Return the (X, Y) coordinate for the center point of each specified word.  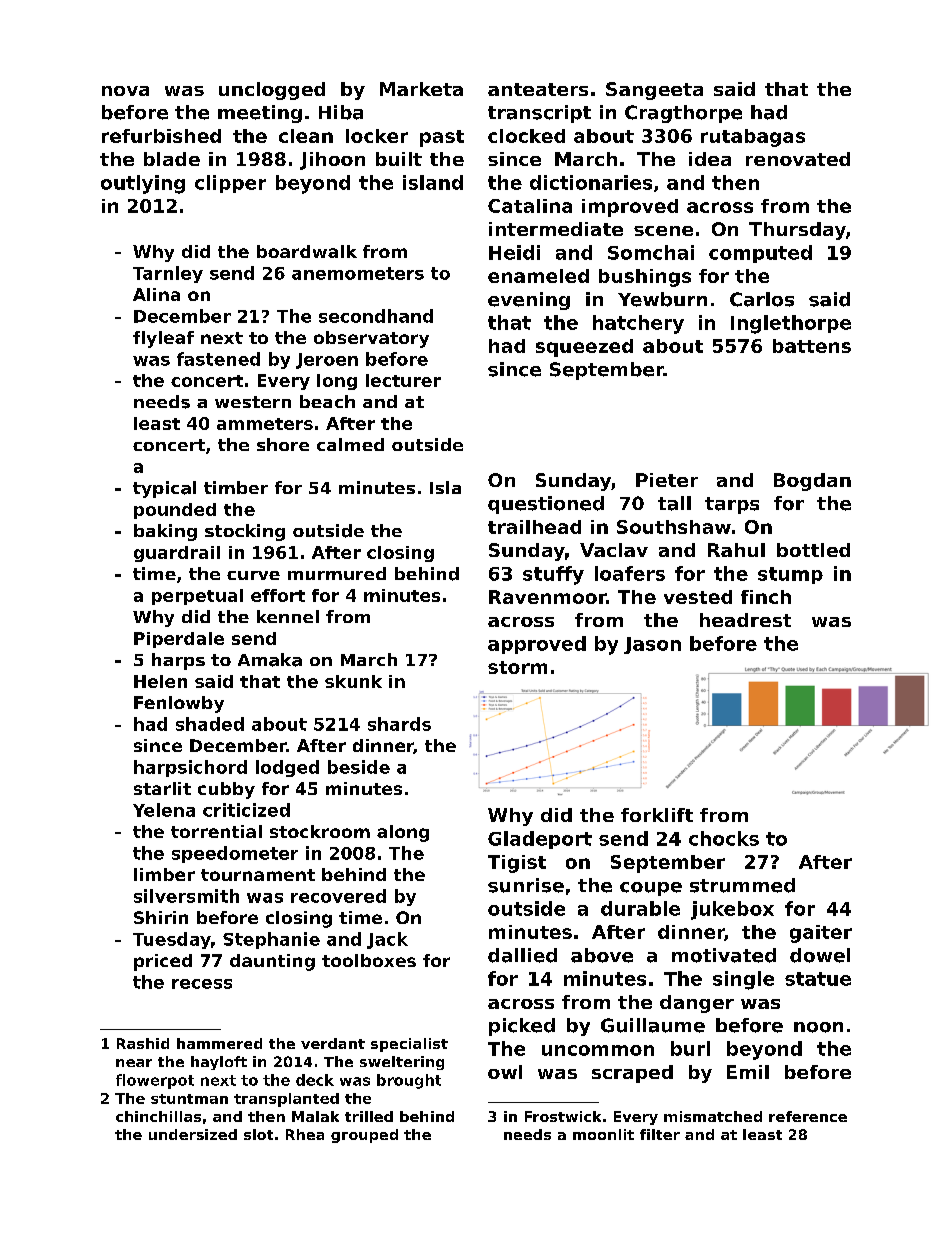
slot (258, 1134)
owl (505, 1072)
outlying (143, 184)
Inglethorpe (791, 324)
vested (698, 597)
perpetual (197, 597)
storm (517, 667)
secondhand (376, 316)
